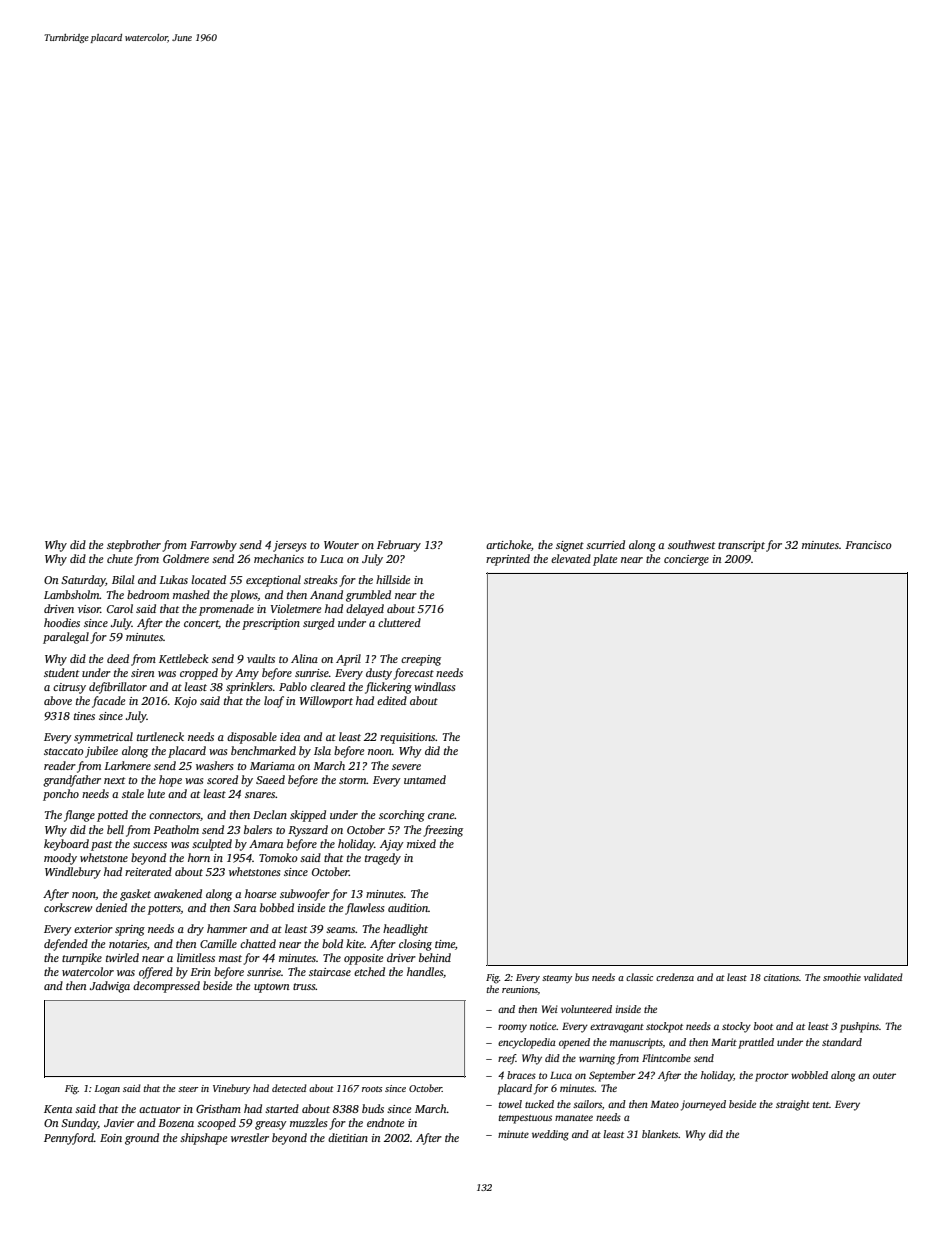 Image resolution: width=952 pixels, height=1233 pixels. I want to click on windlass, so click(435, 686).
